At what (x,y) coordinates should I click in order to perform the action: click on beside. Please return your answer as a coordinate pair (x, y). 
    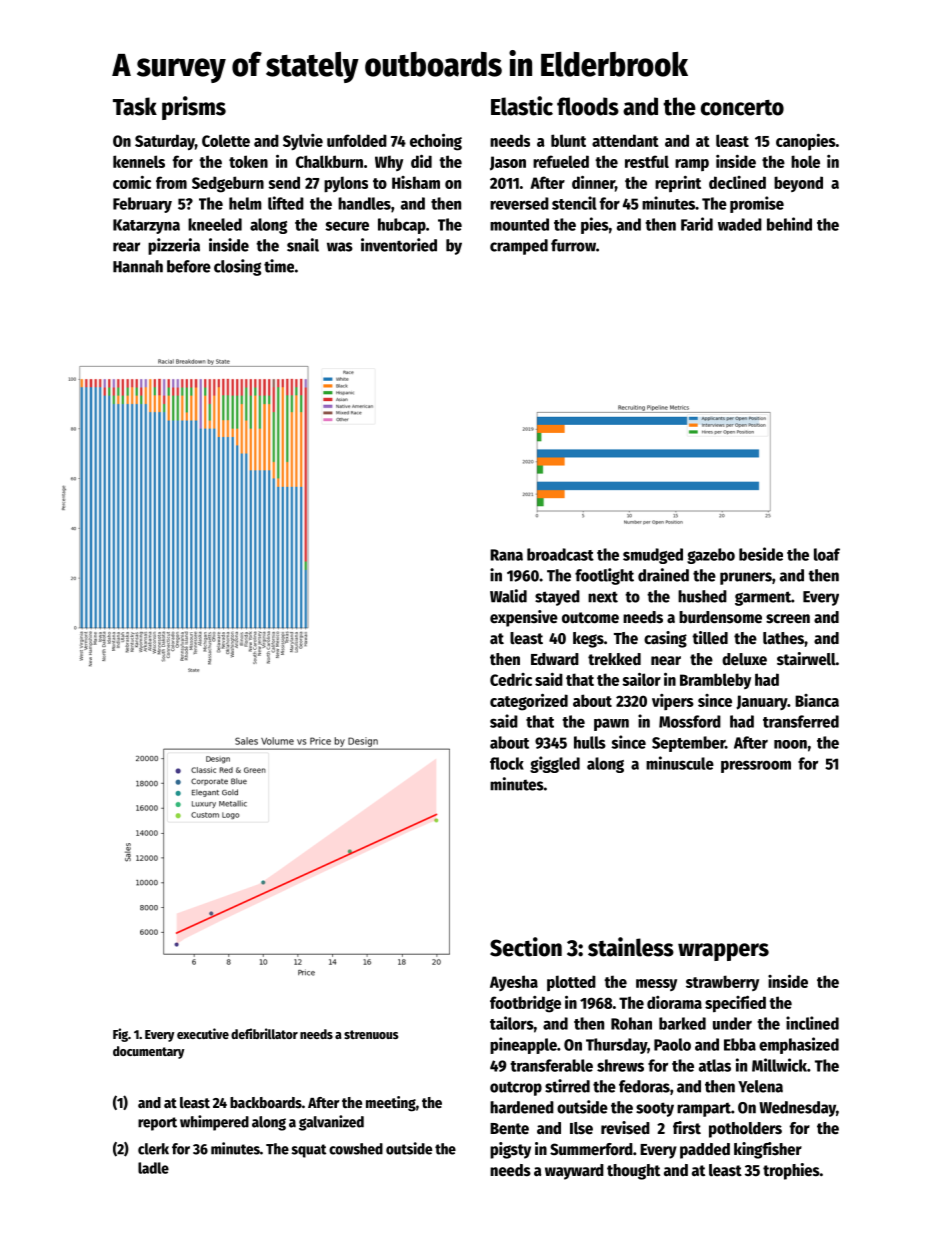
    Looking at the image, I should click on (761, 554).
